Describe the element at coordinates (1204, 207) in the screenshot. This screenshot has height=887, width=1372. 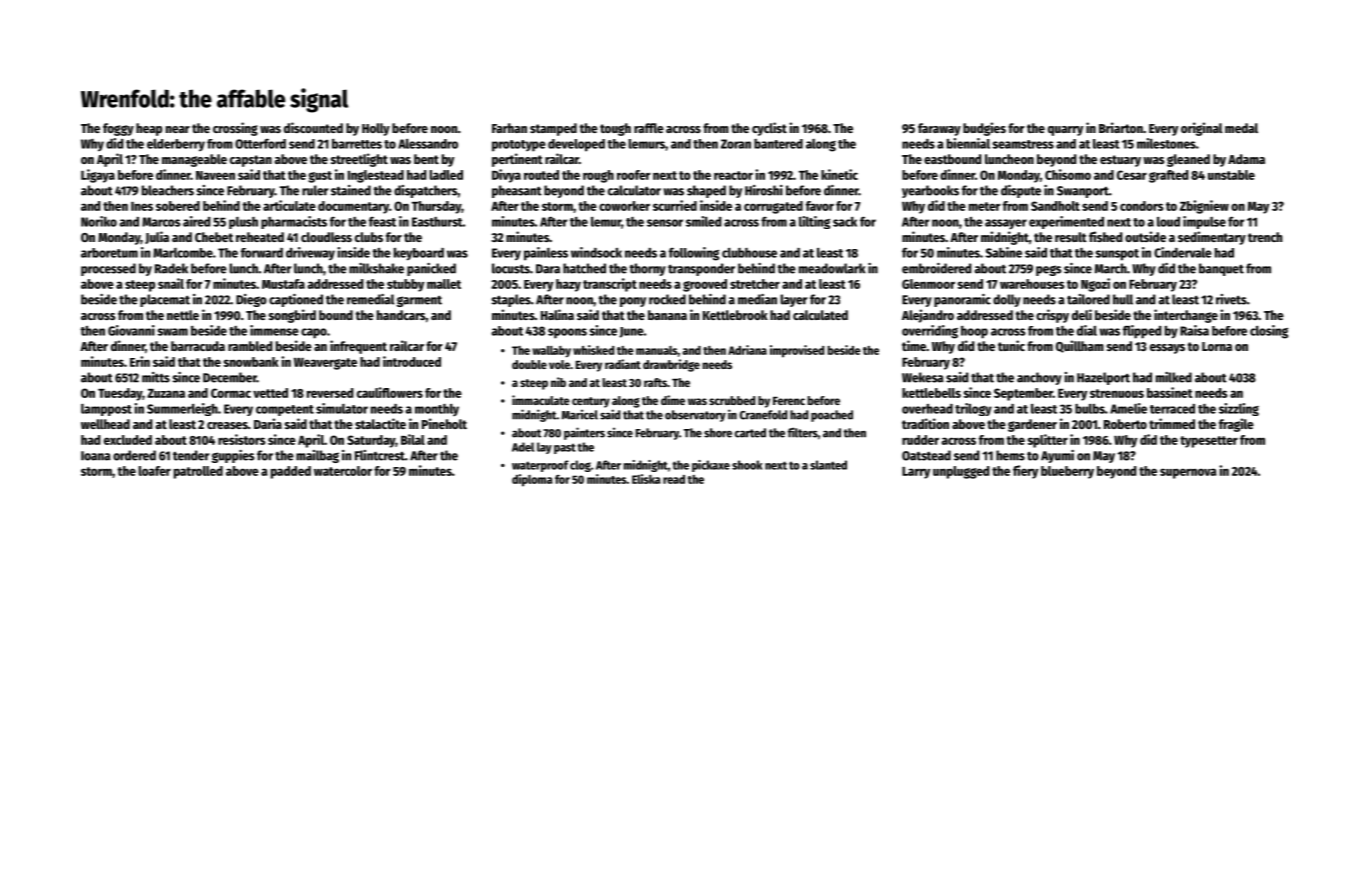
I see `Zbigniew` at that location.
